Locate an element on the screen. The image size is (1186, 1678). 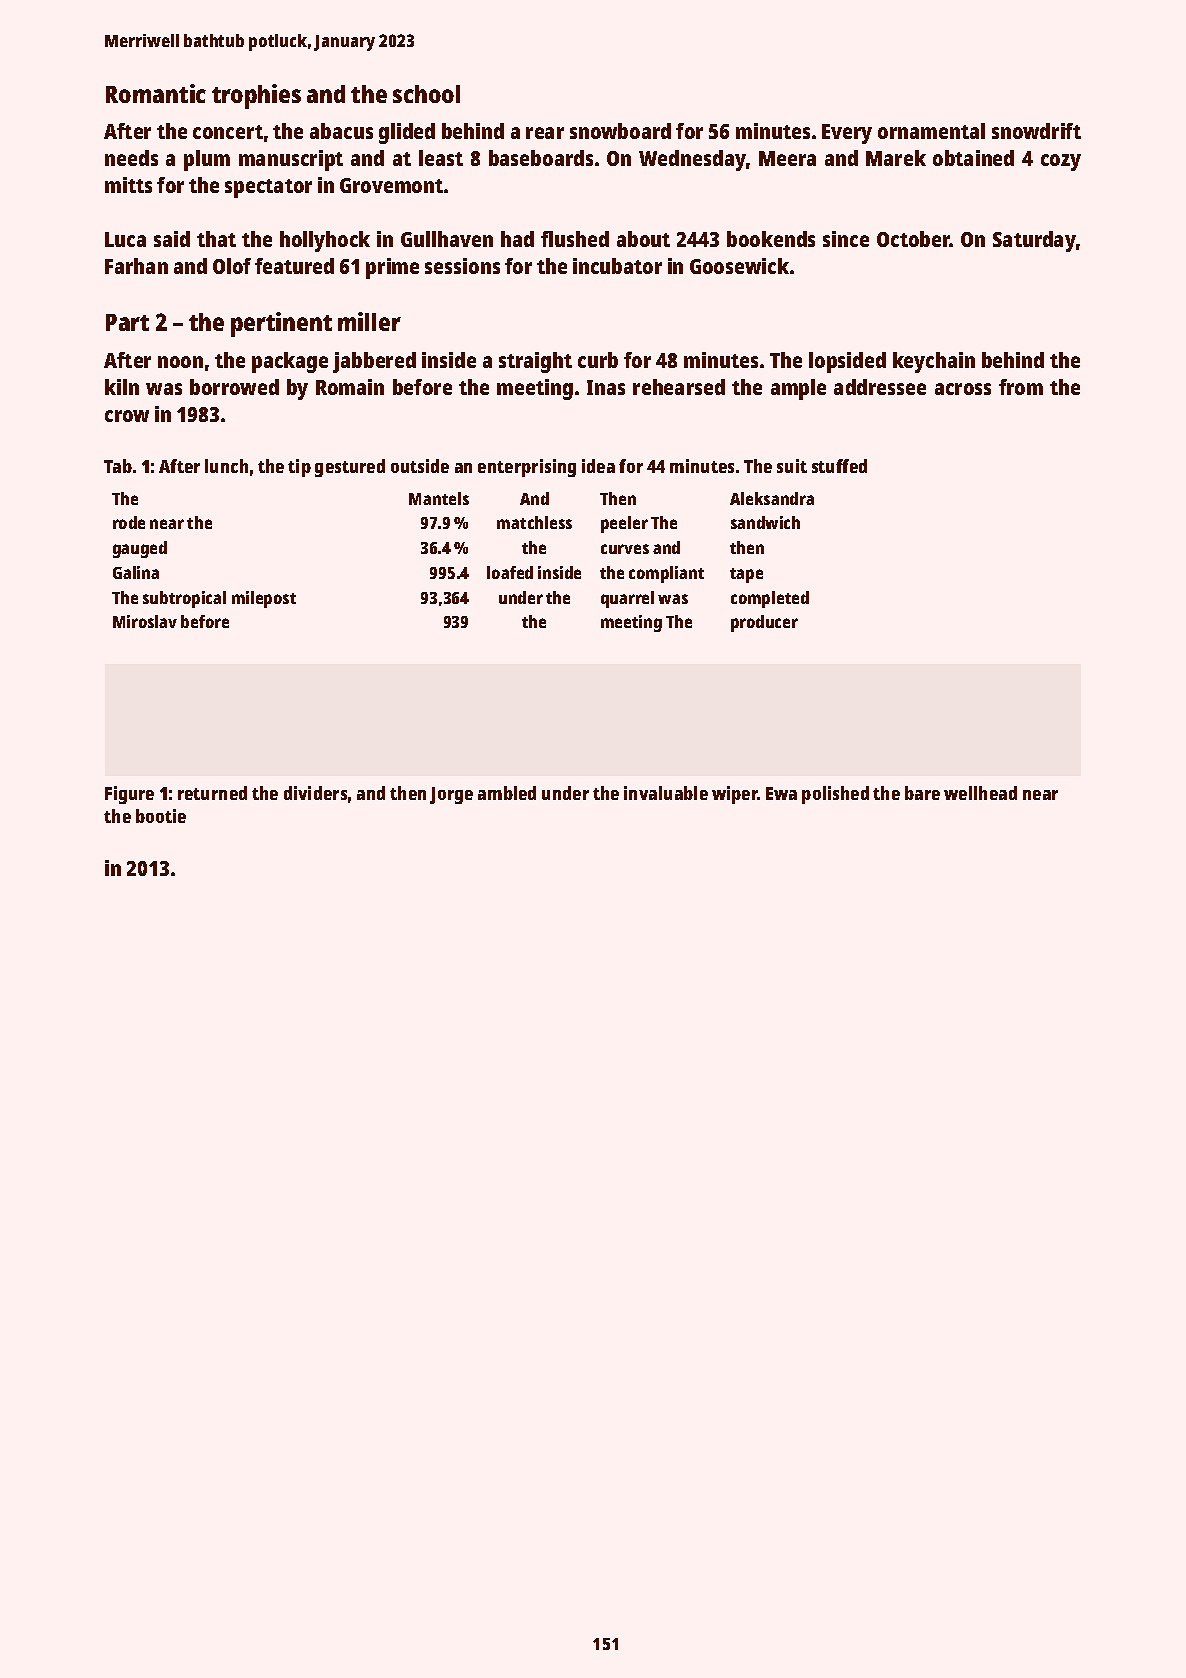
ornamental is located at coordinates (931, 131).
